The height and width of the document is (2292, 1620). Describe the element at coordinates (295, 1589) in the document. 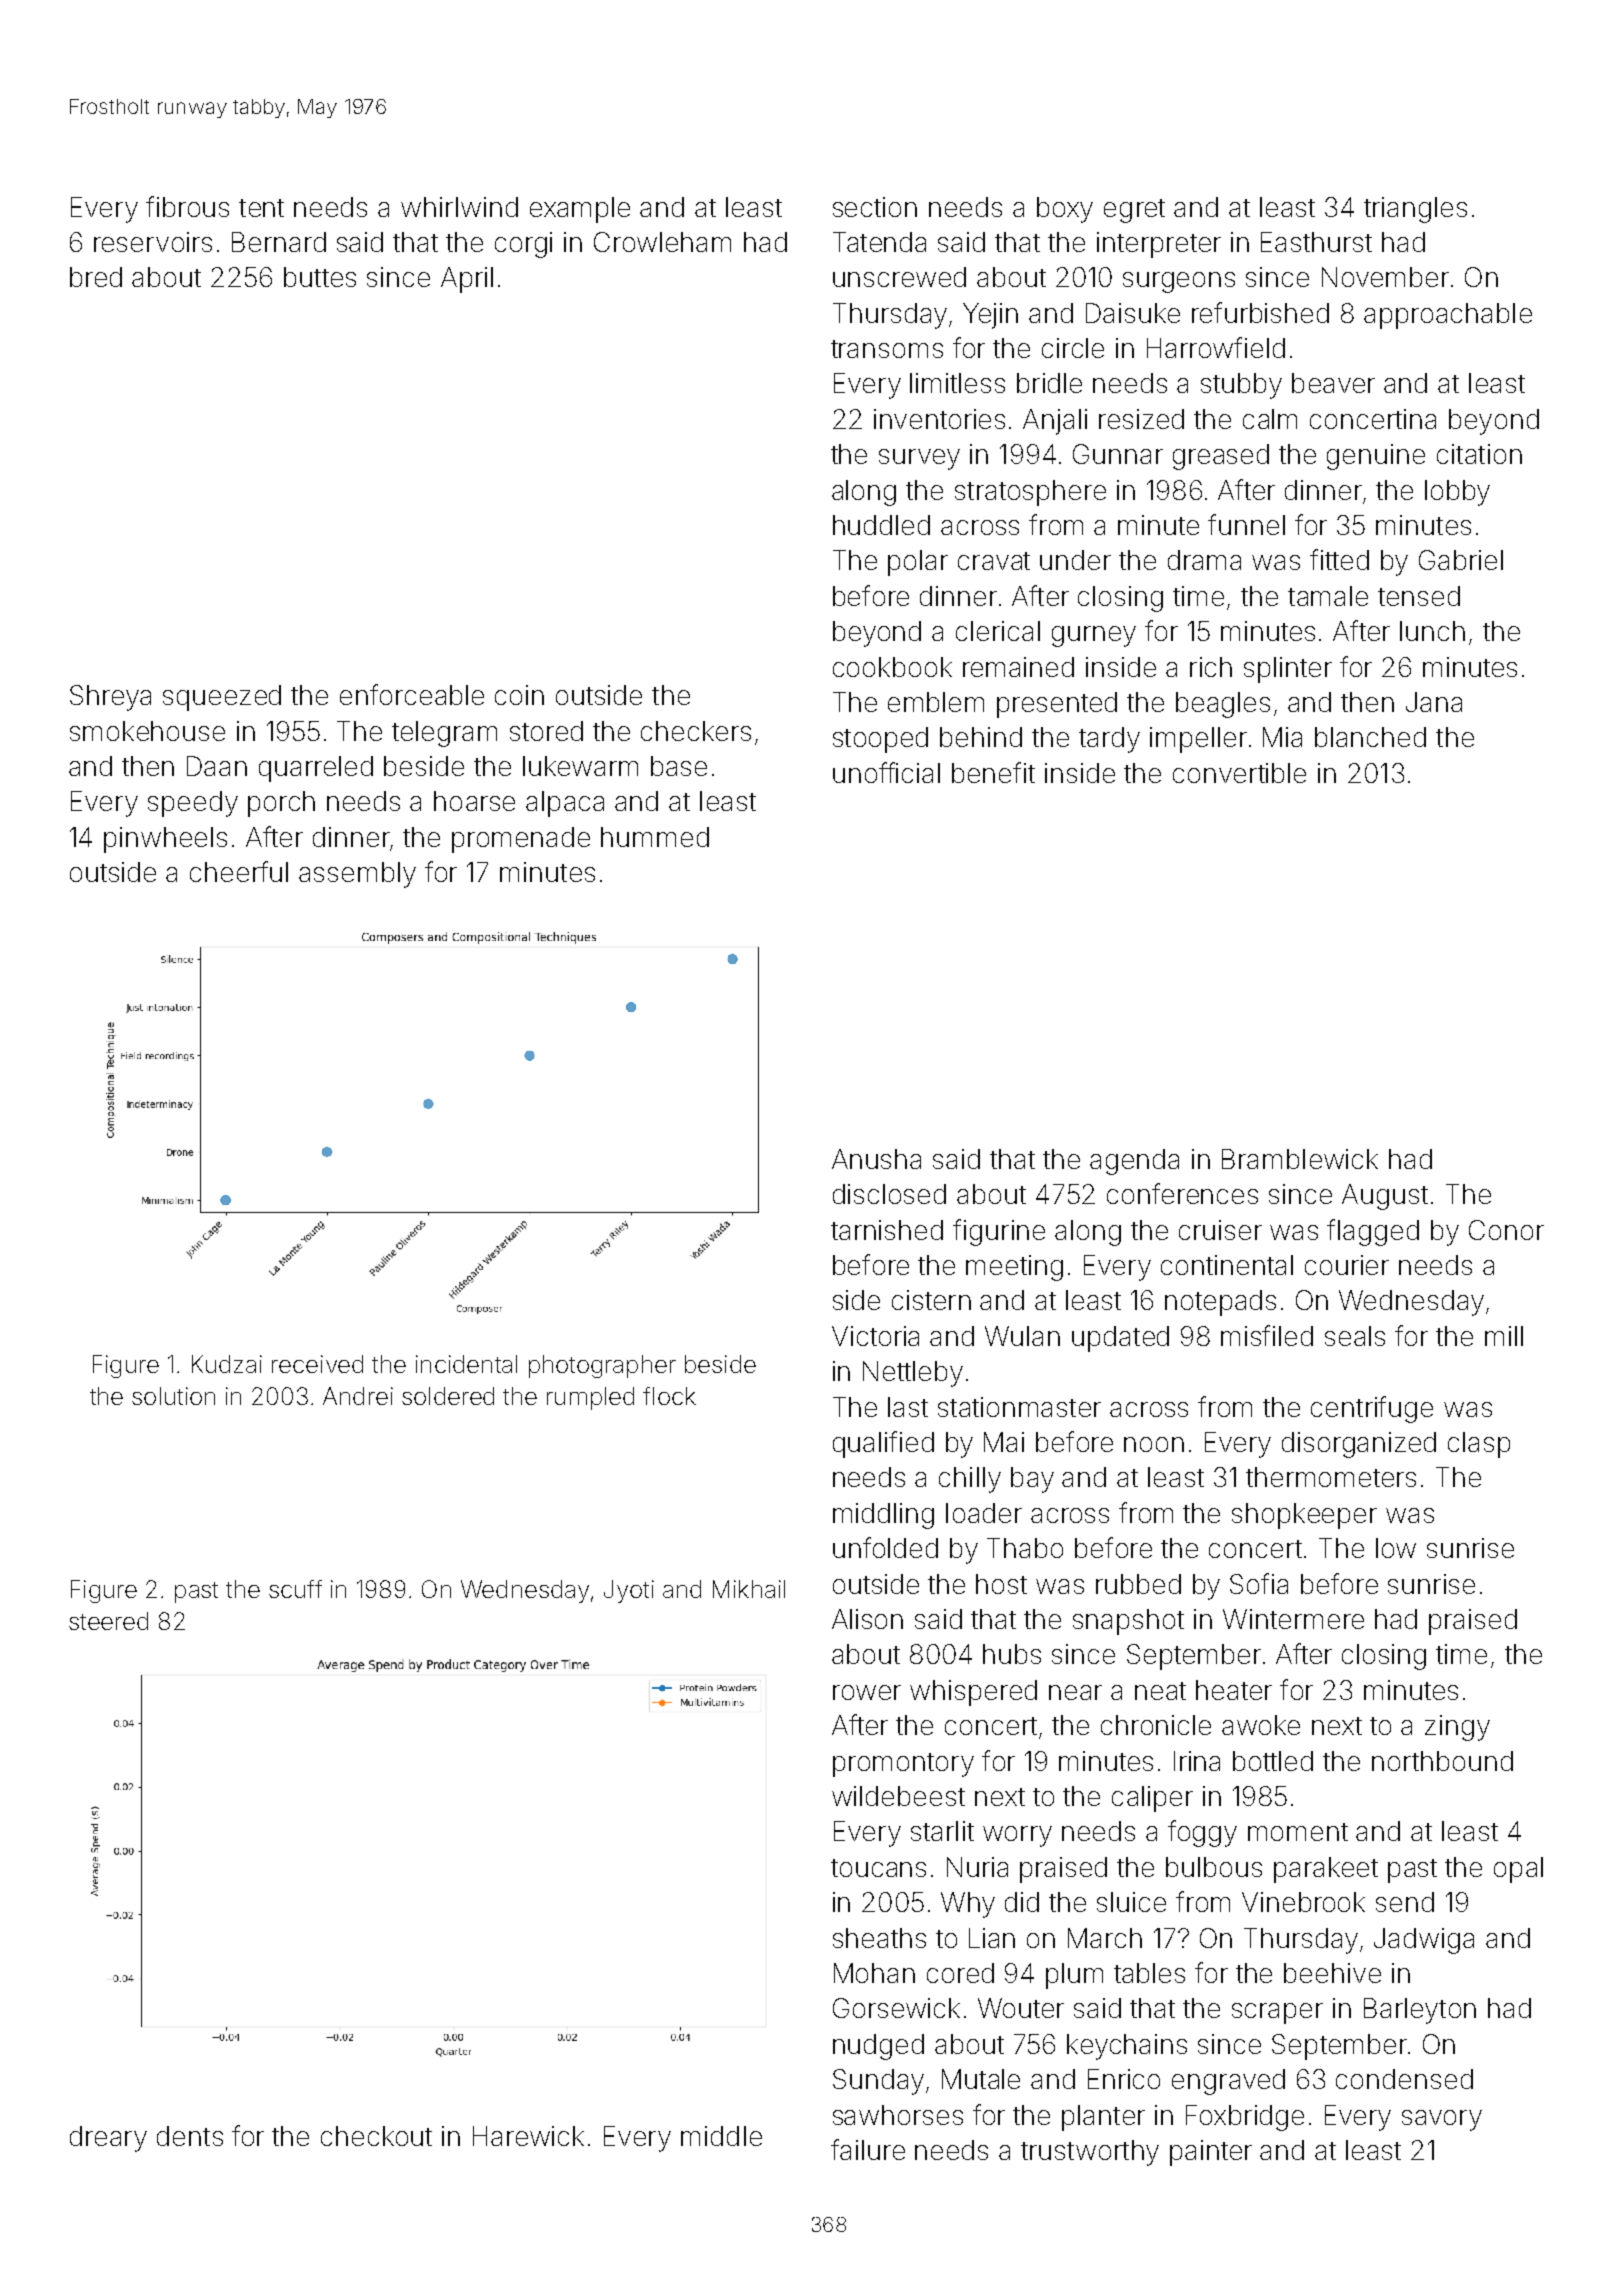

I see `scuff` at that location.
